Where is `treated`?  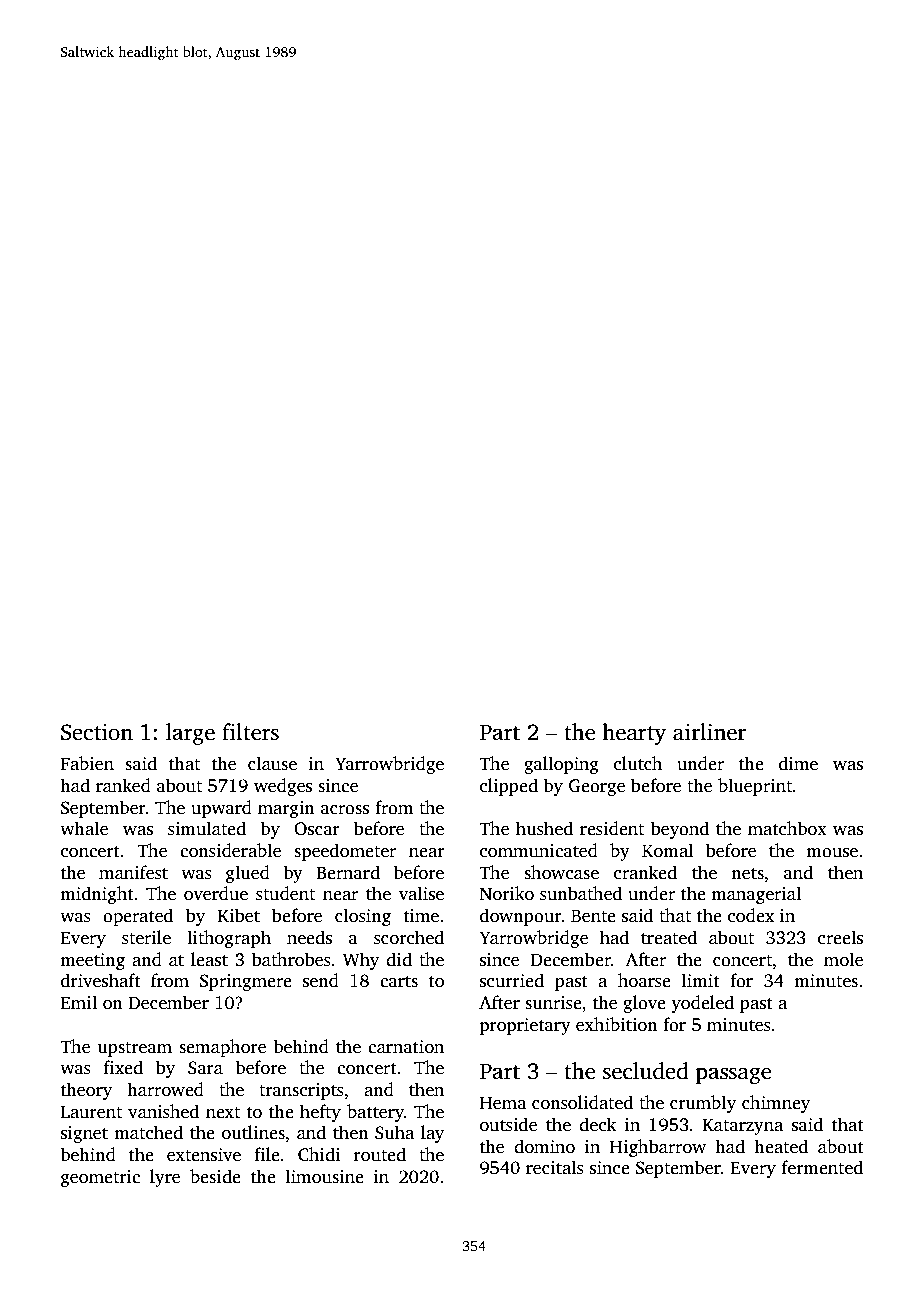 treated is located at coordinates (669, 937).
